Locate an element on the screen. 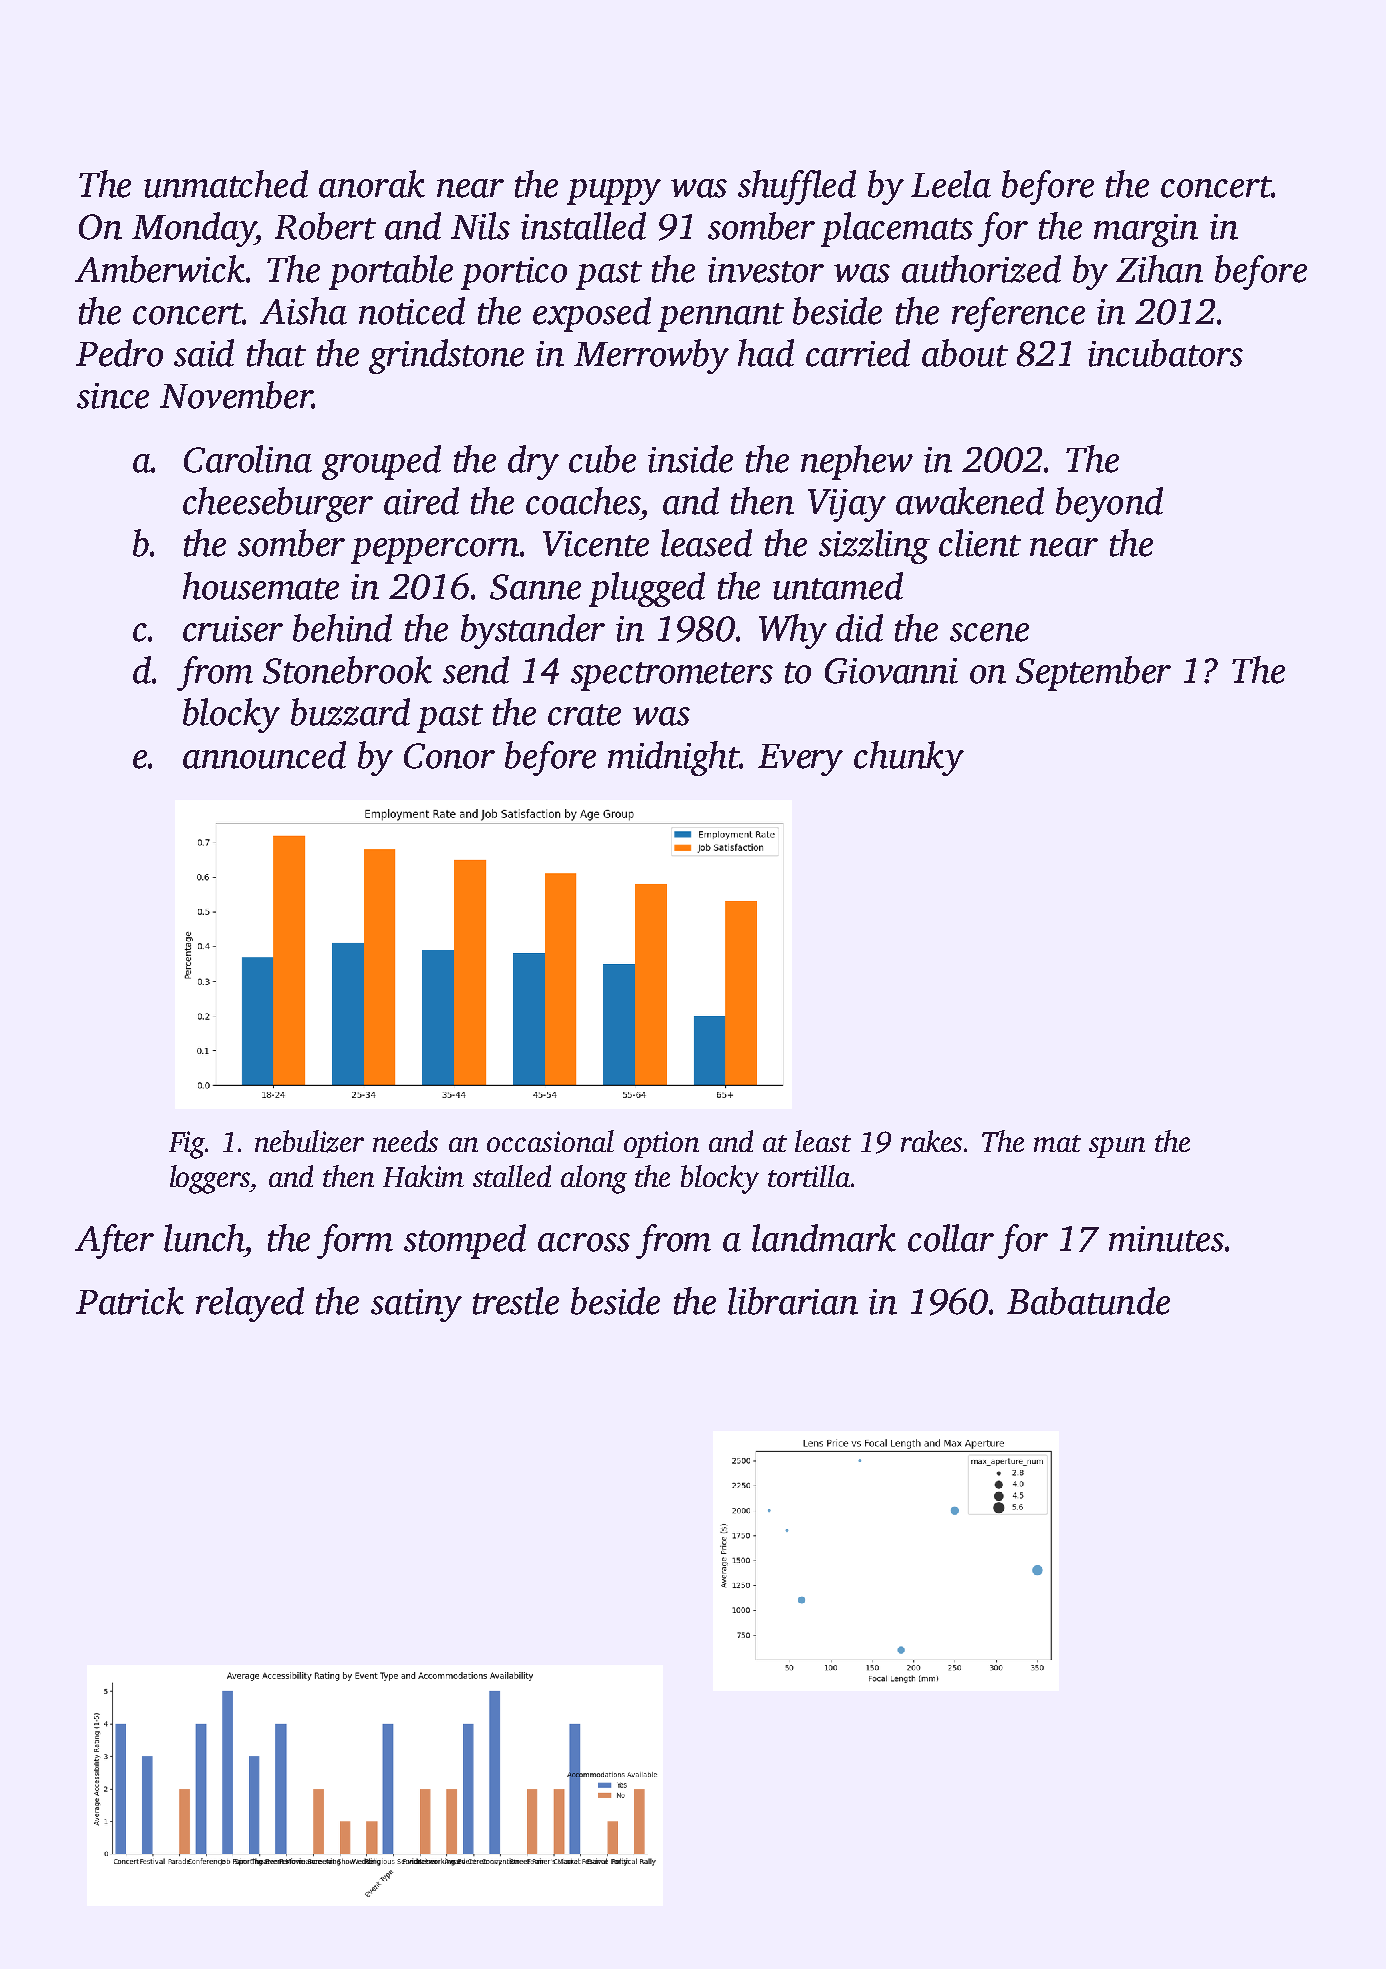 This screenshot has height=1969, width=1386. option is located at coordinates (661, 1144).
